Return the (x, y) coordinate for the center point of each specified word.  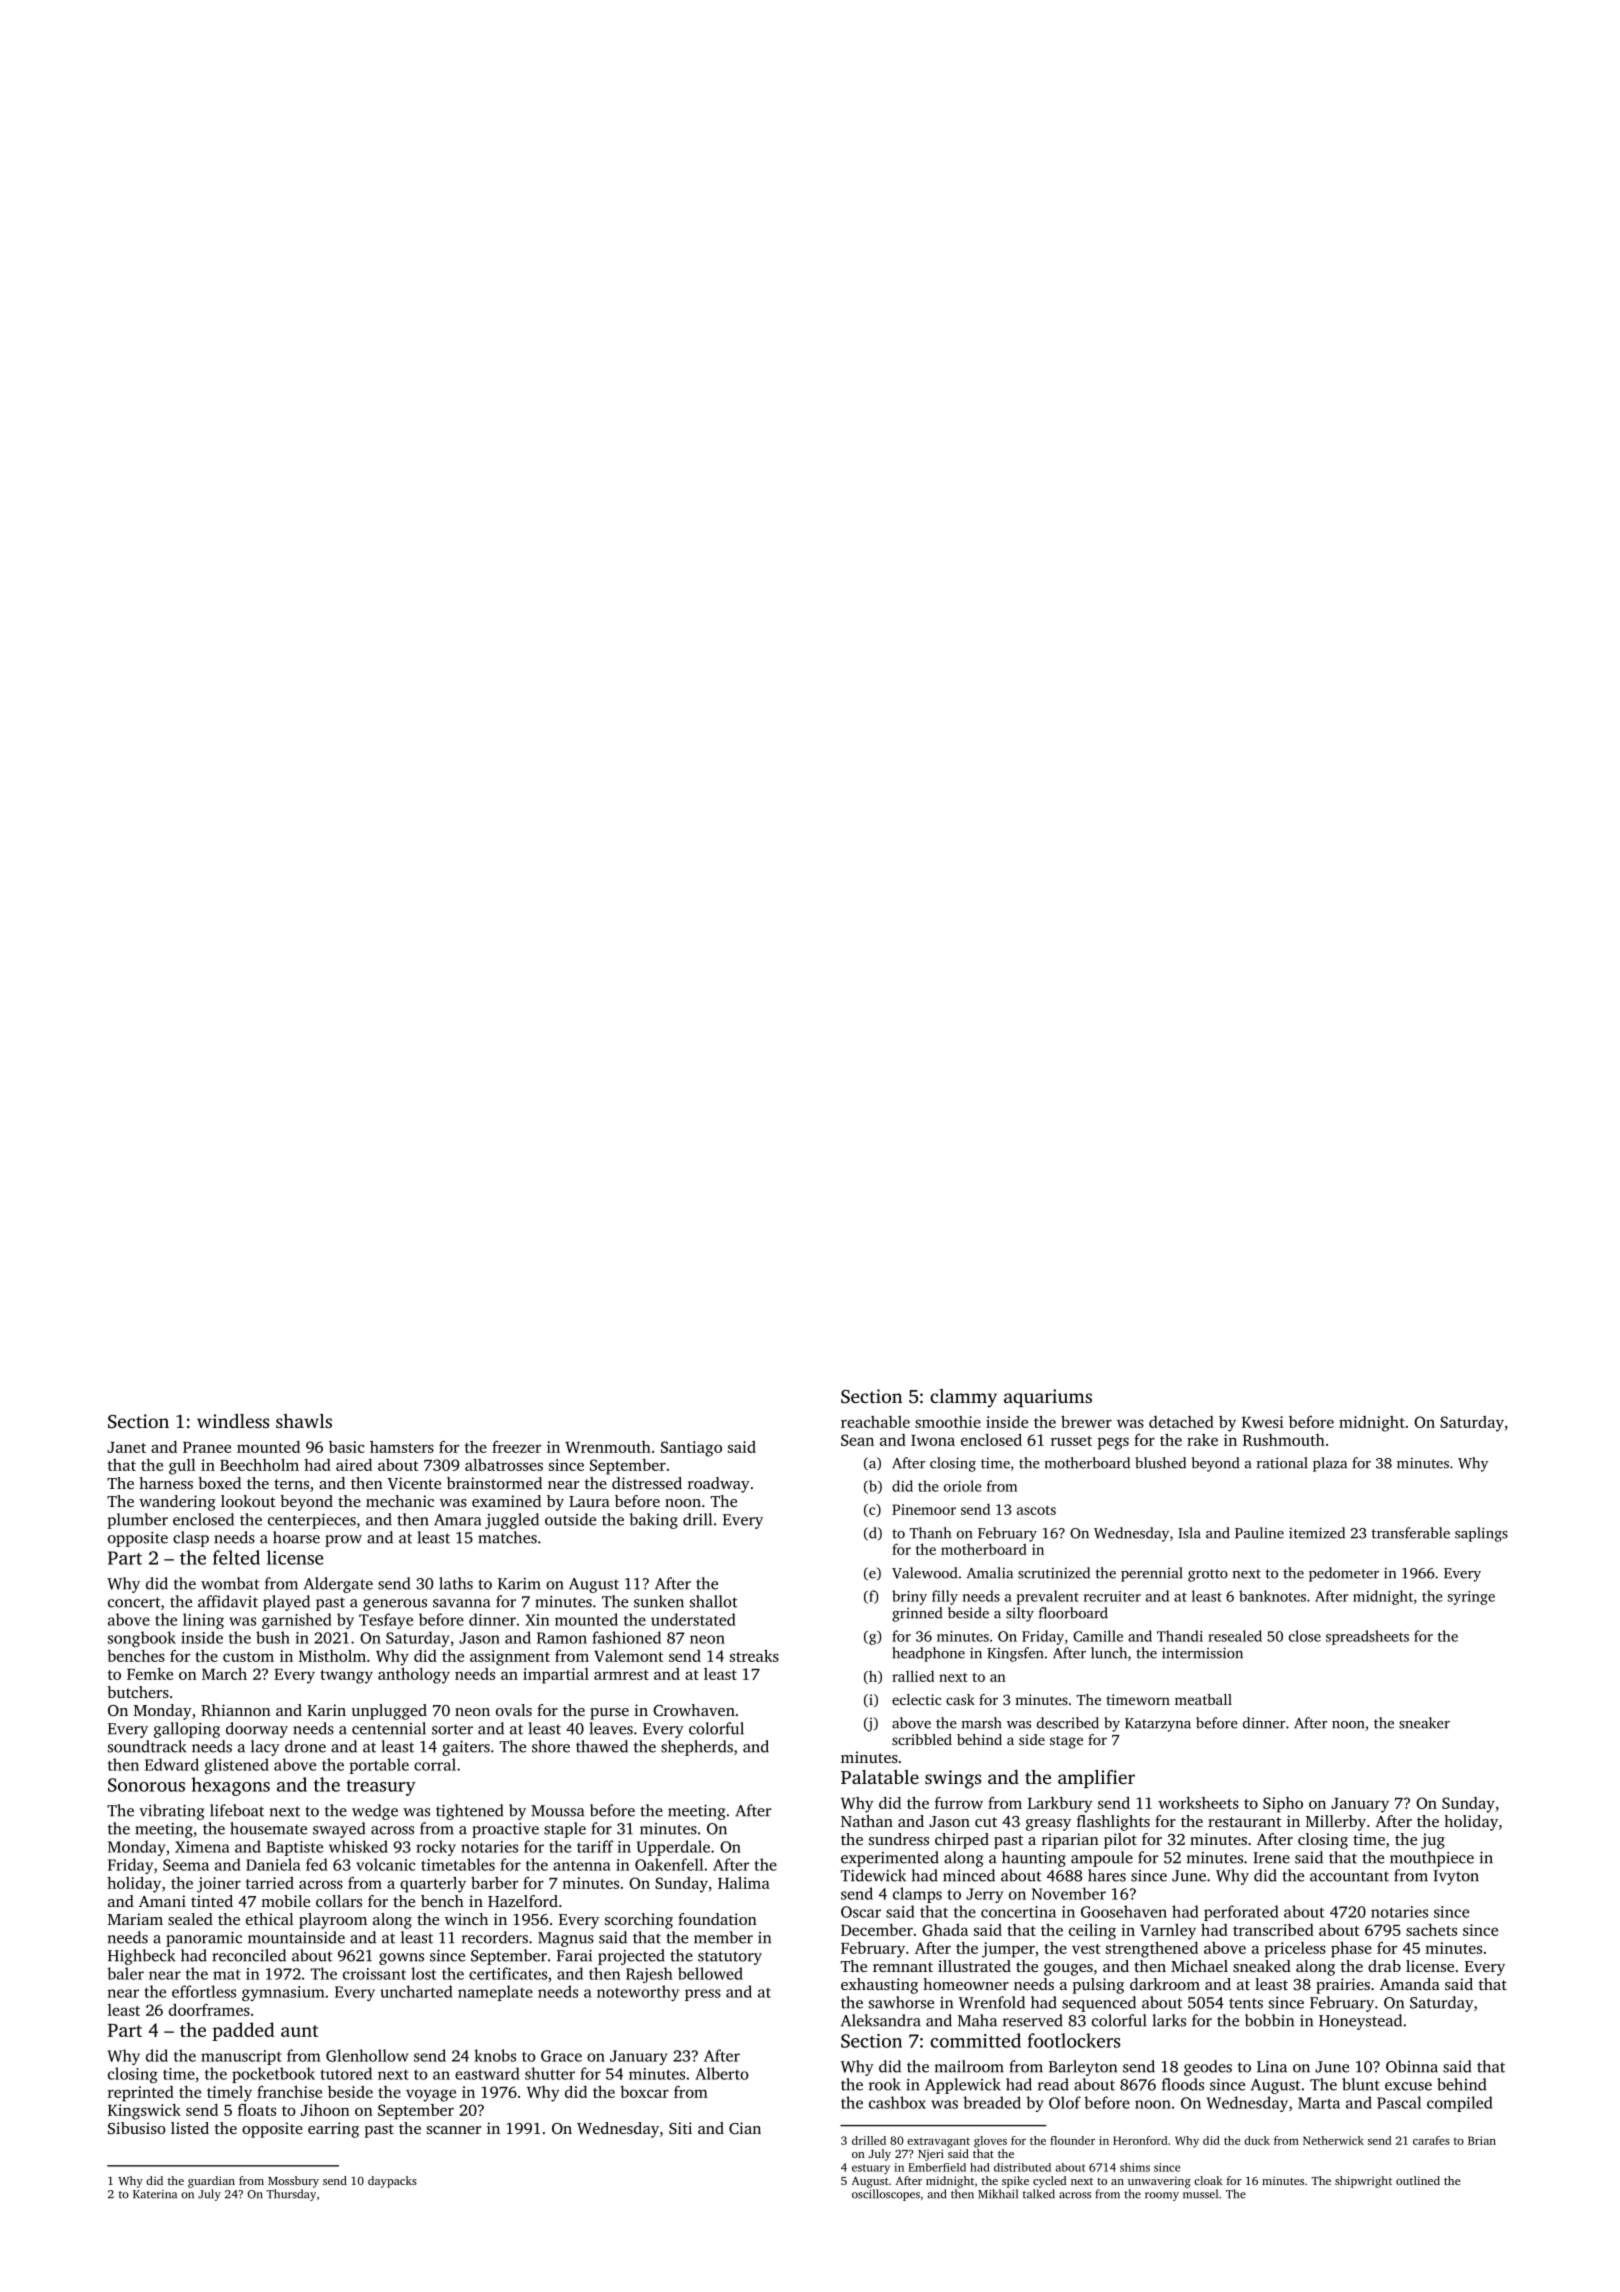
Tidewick (873, 1875)
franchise (289, 2091)
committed (975, 2040)
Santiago (691, 1449)
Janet (126, 1447)
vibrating (172, 1812)
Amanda (1410, 1984)
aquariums (1048, 1398)
